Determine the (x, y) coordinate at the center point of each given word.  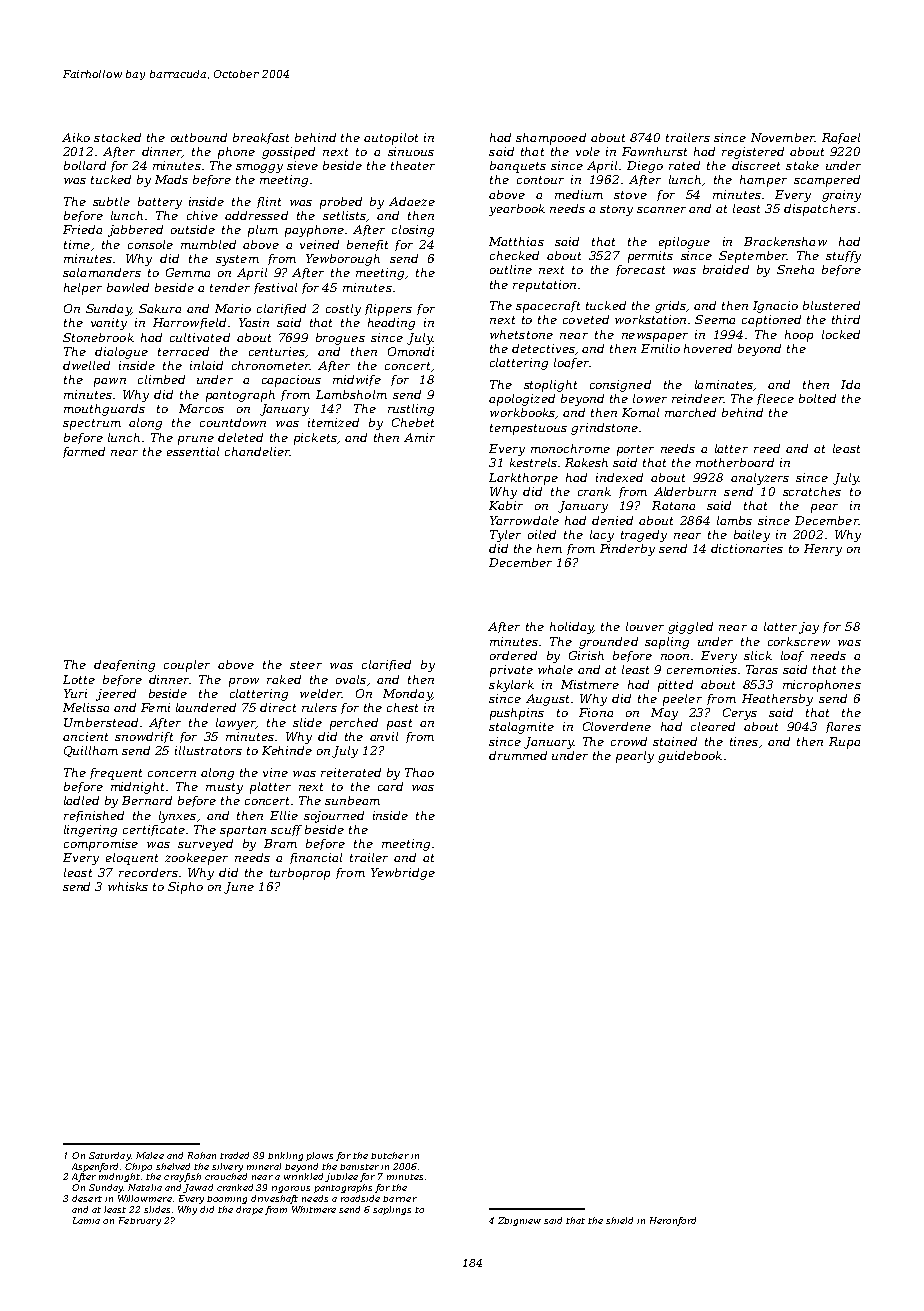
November (783, 137)
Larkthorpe (523, 479)
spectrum (92, 424)
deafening (124, 666)
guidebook (690, 757)
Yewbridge (403, 874)
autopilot (391, 139)
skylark (511, 686)
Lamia (86, 1220)
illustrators (208, 750)
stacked (117, 137)
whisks (128, 886)
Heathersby (777, 700)
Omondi (411, 351)
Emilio (660, 348)
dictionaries (747, 548)
